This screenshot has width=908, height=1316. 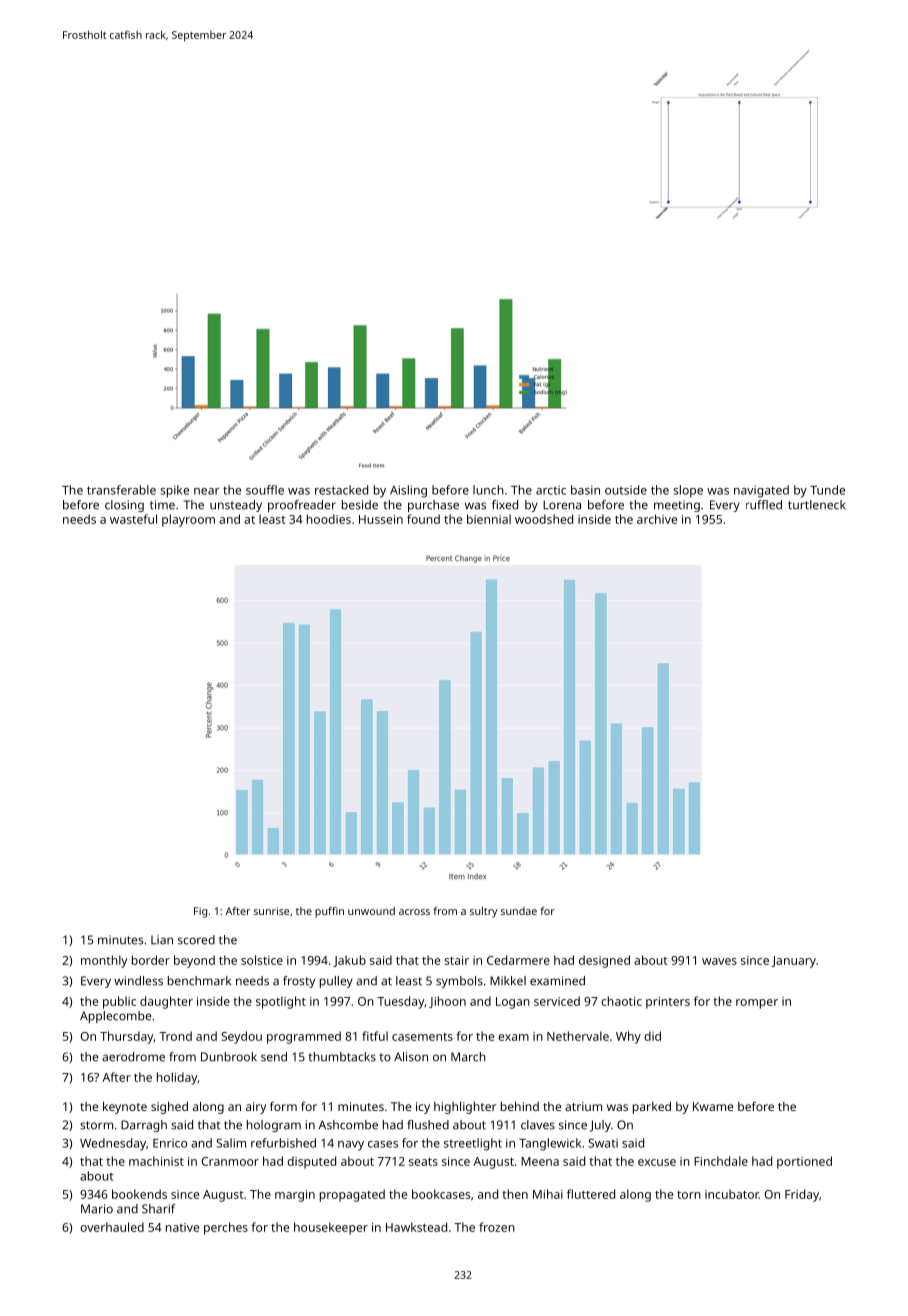 I want to click on sultry, so click(x=483, y=912).
